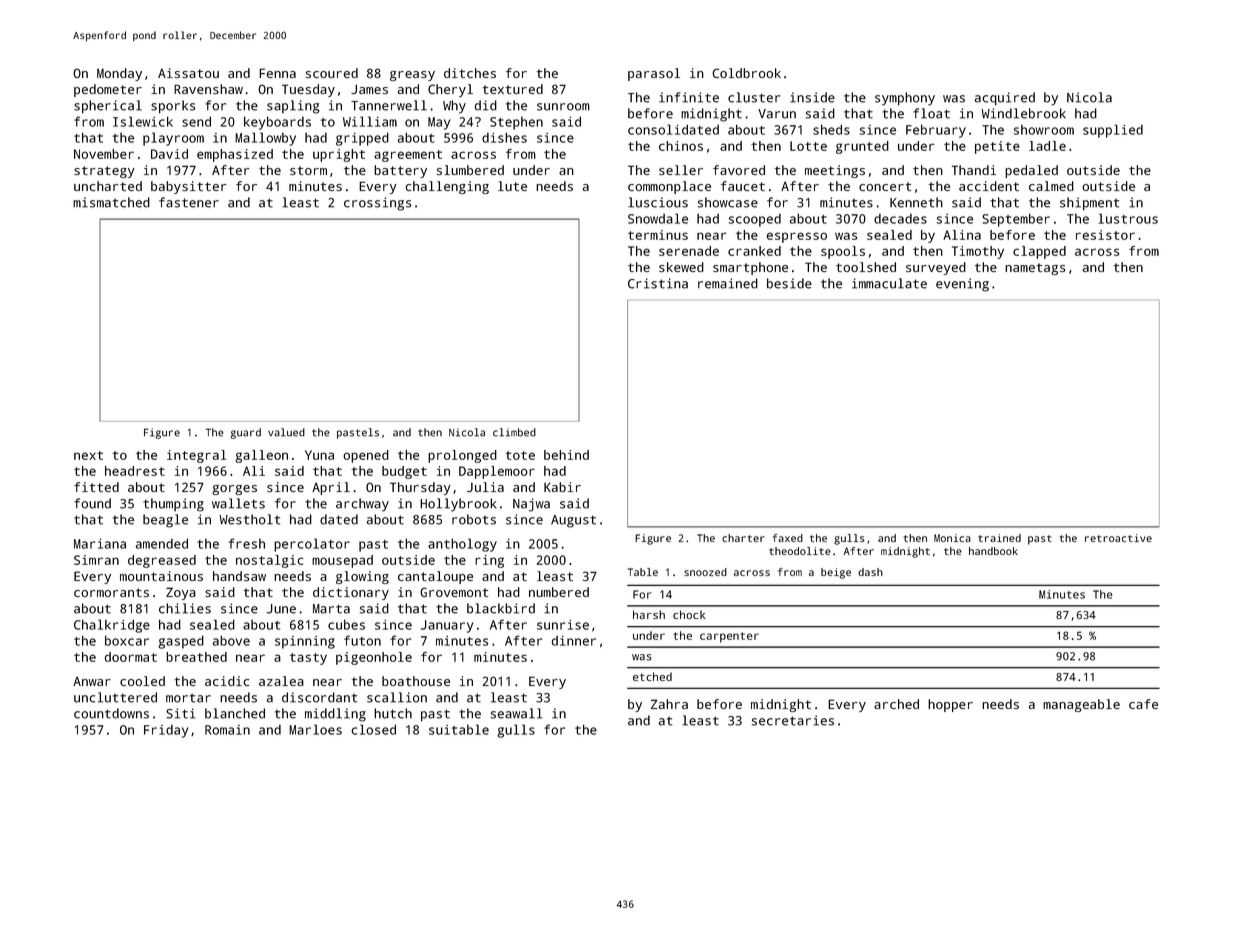 This screenshot has width=1233, height=952. Describe the element at coordinates (108, 90) in the screenshot. I see `pedometer` at that location.
